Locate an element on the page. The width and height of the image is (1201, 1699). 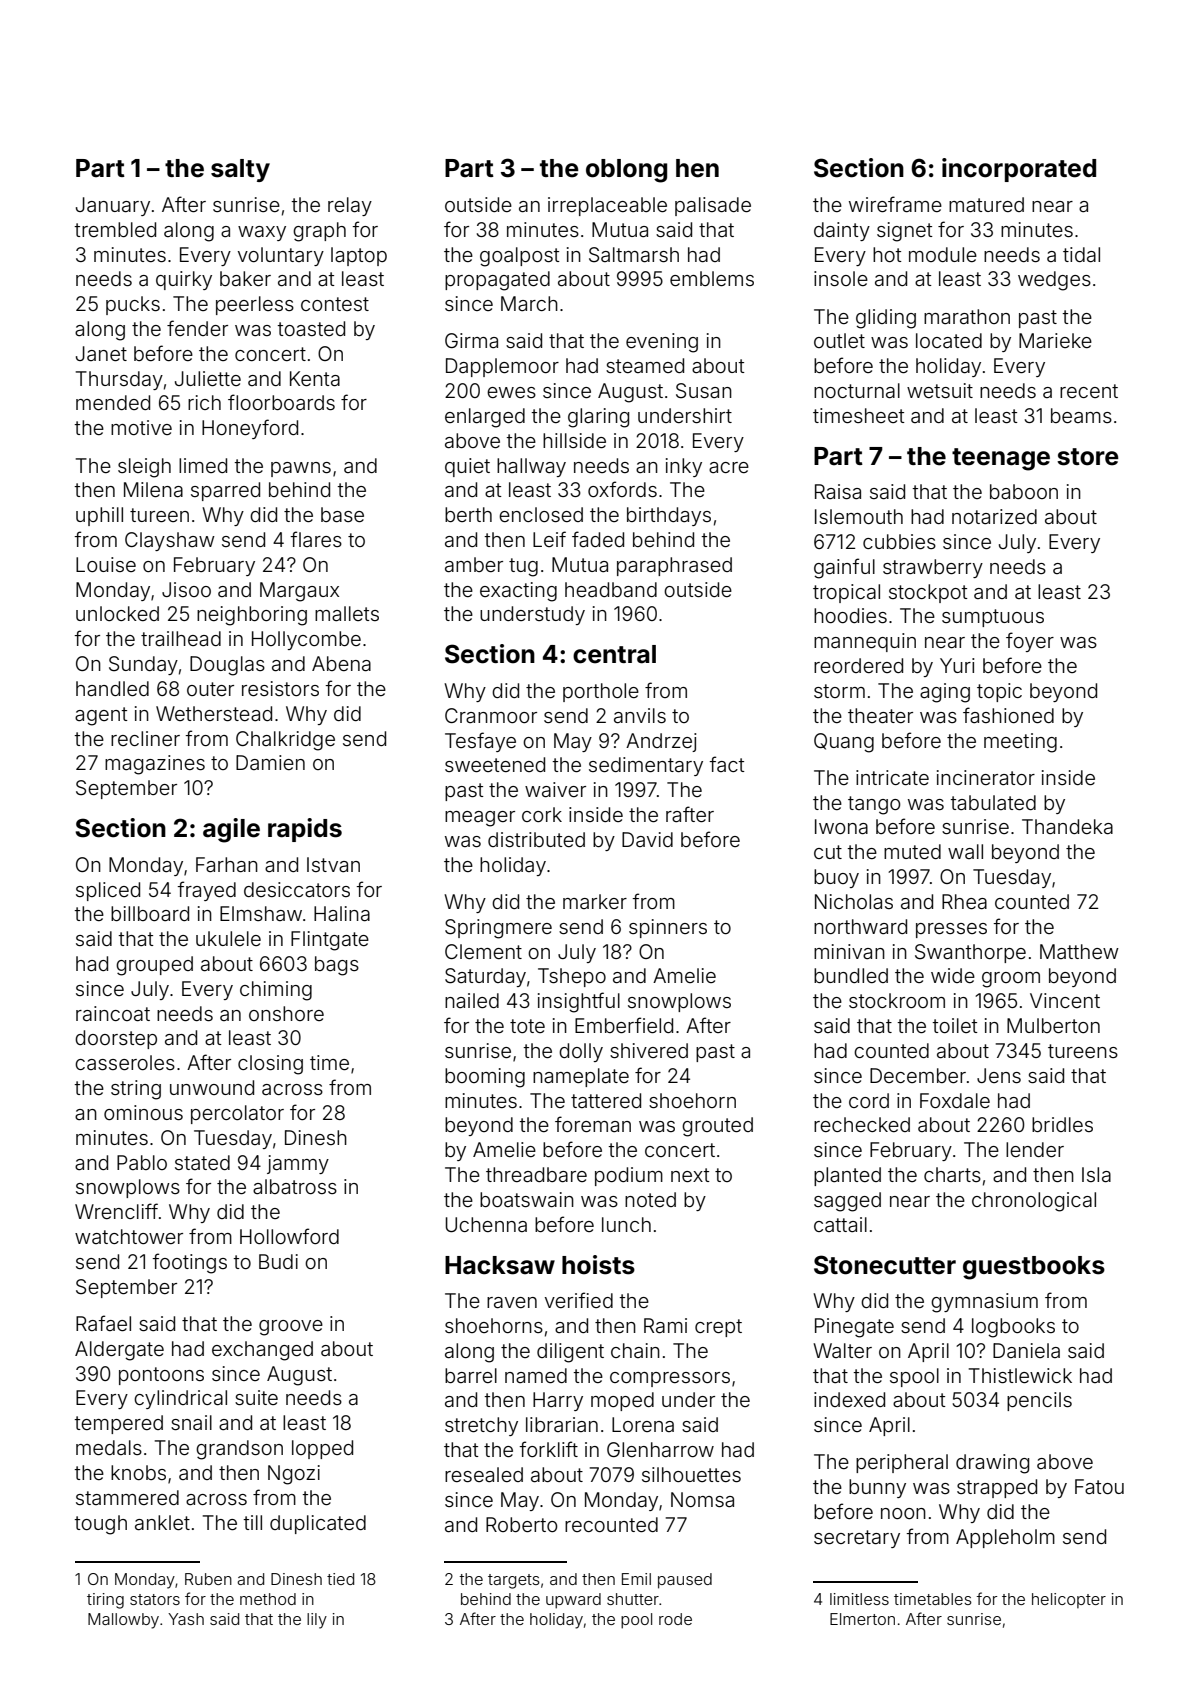
oblong is located at coordinates (626, 171).
